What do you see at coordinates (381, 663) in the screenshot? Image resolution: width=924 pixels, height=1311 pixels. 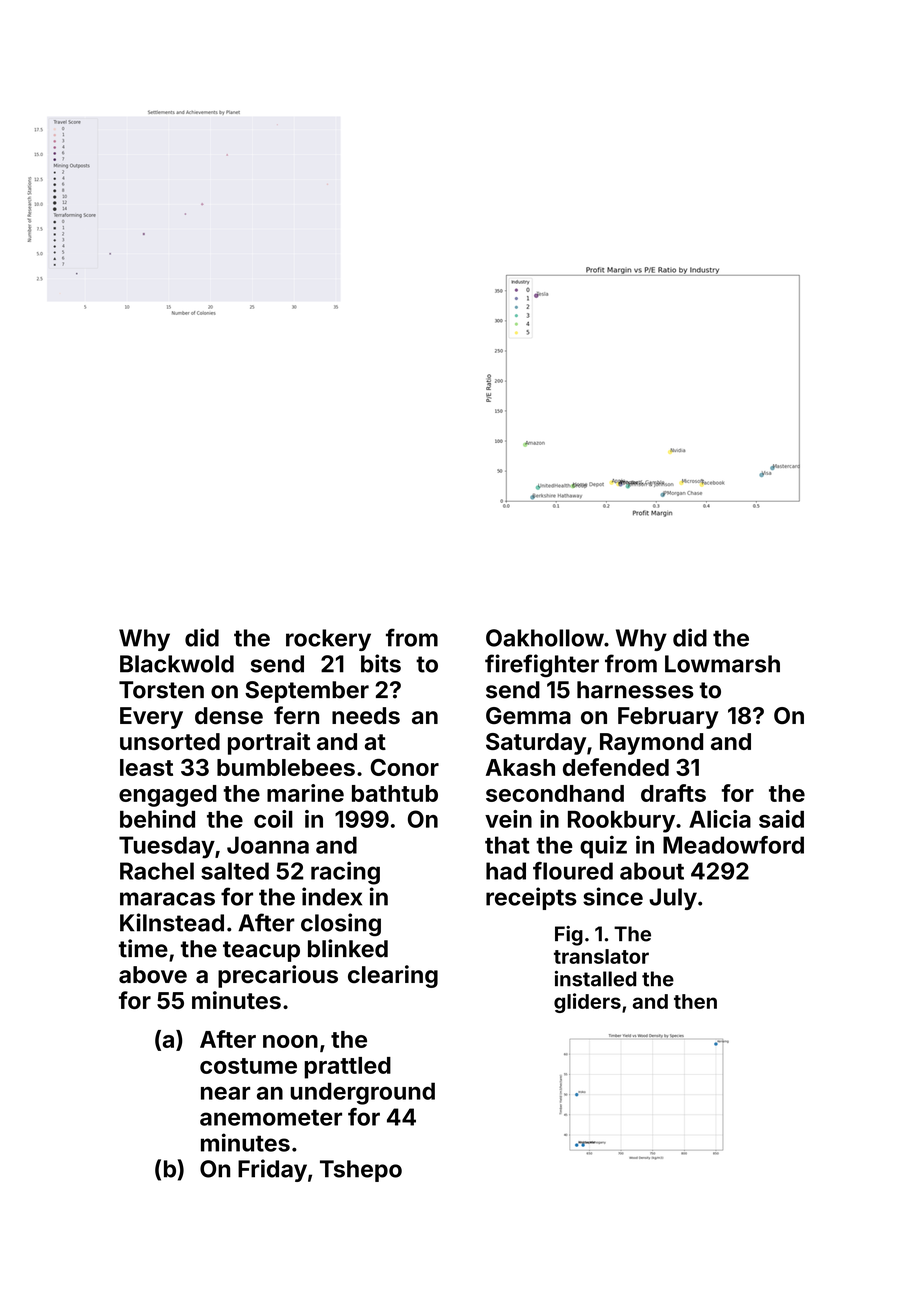 I see `bits` at bounding box center [381, 663].
